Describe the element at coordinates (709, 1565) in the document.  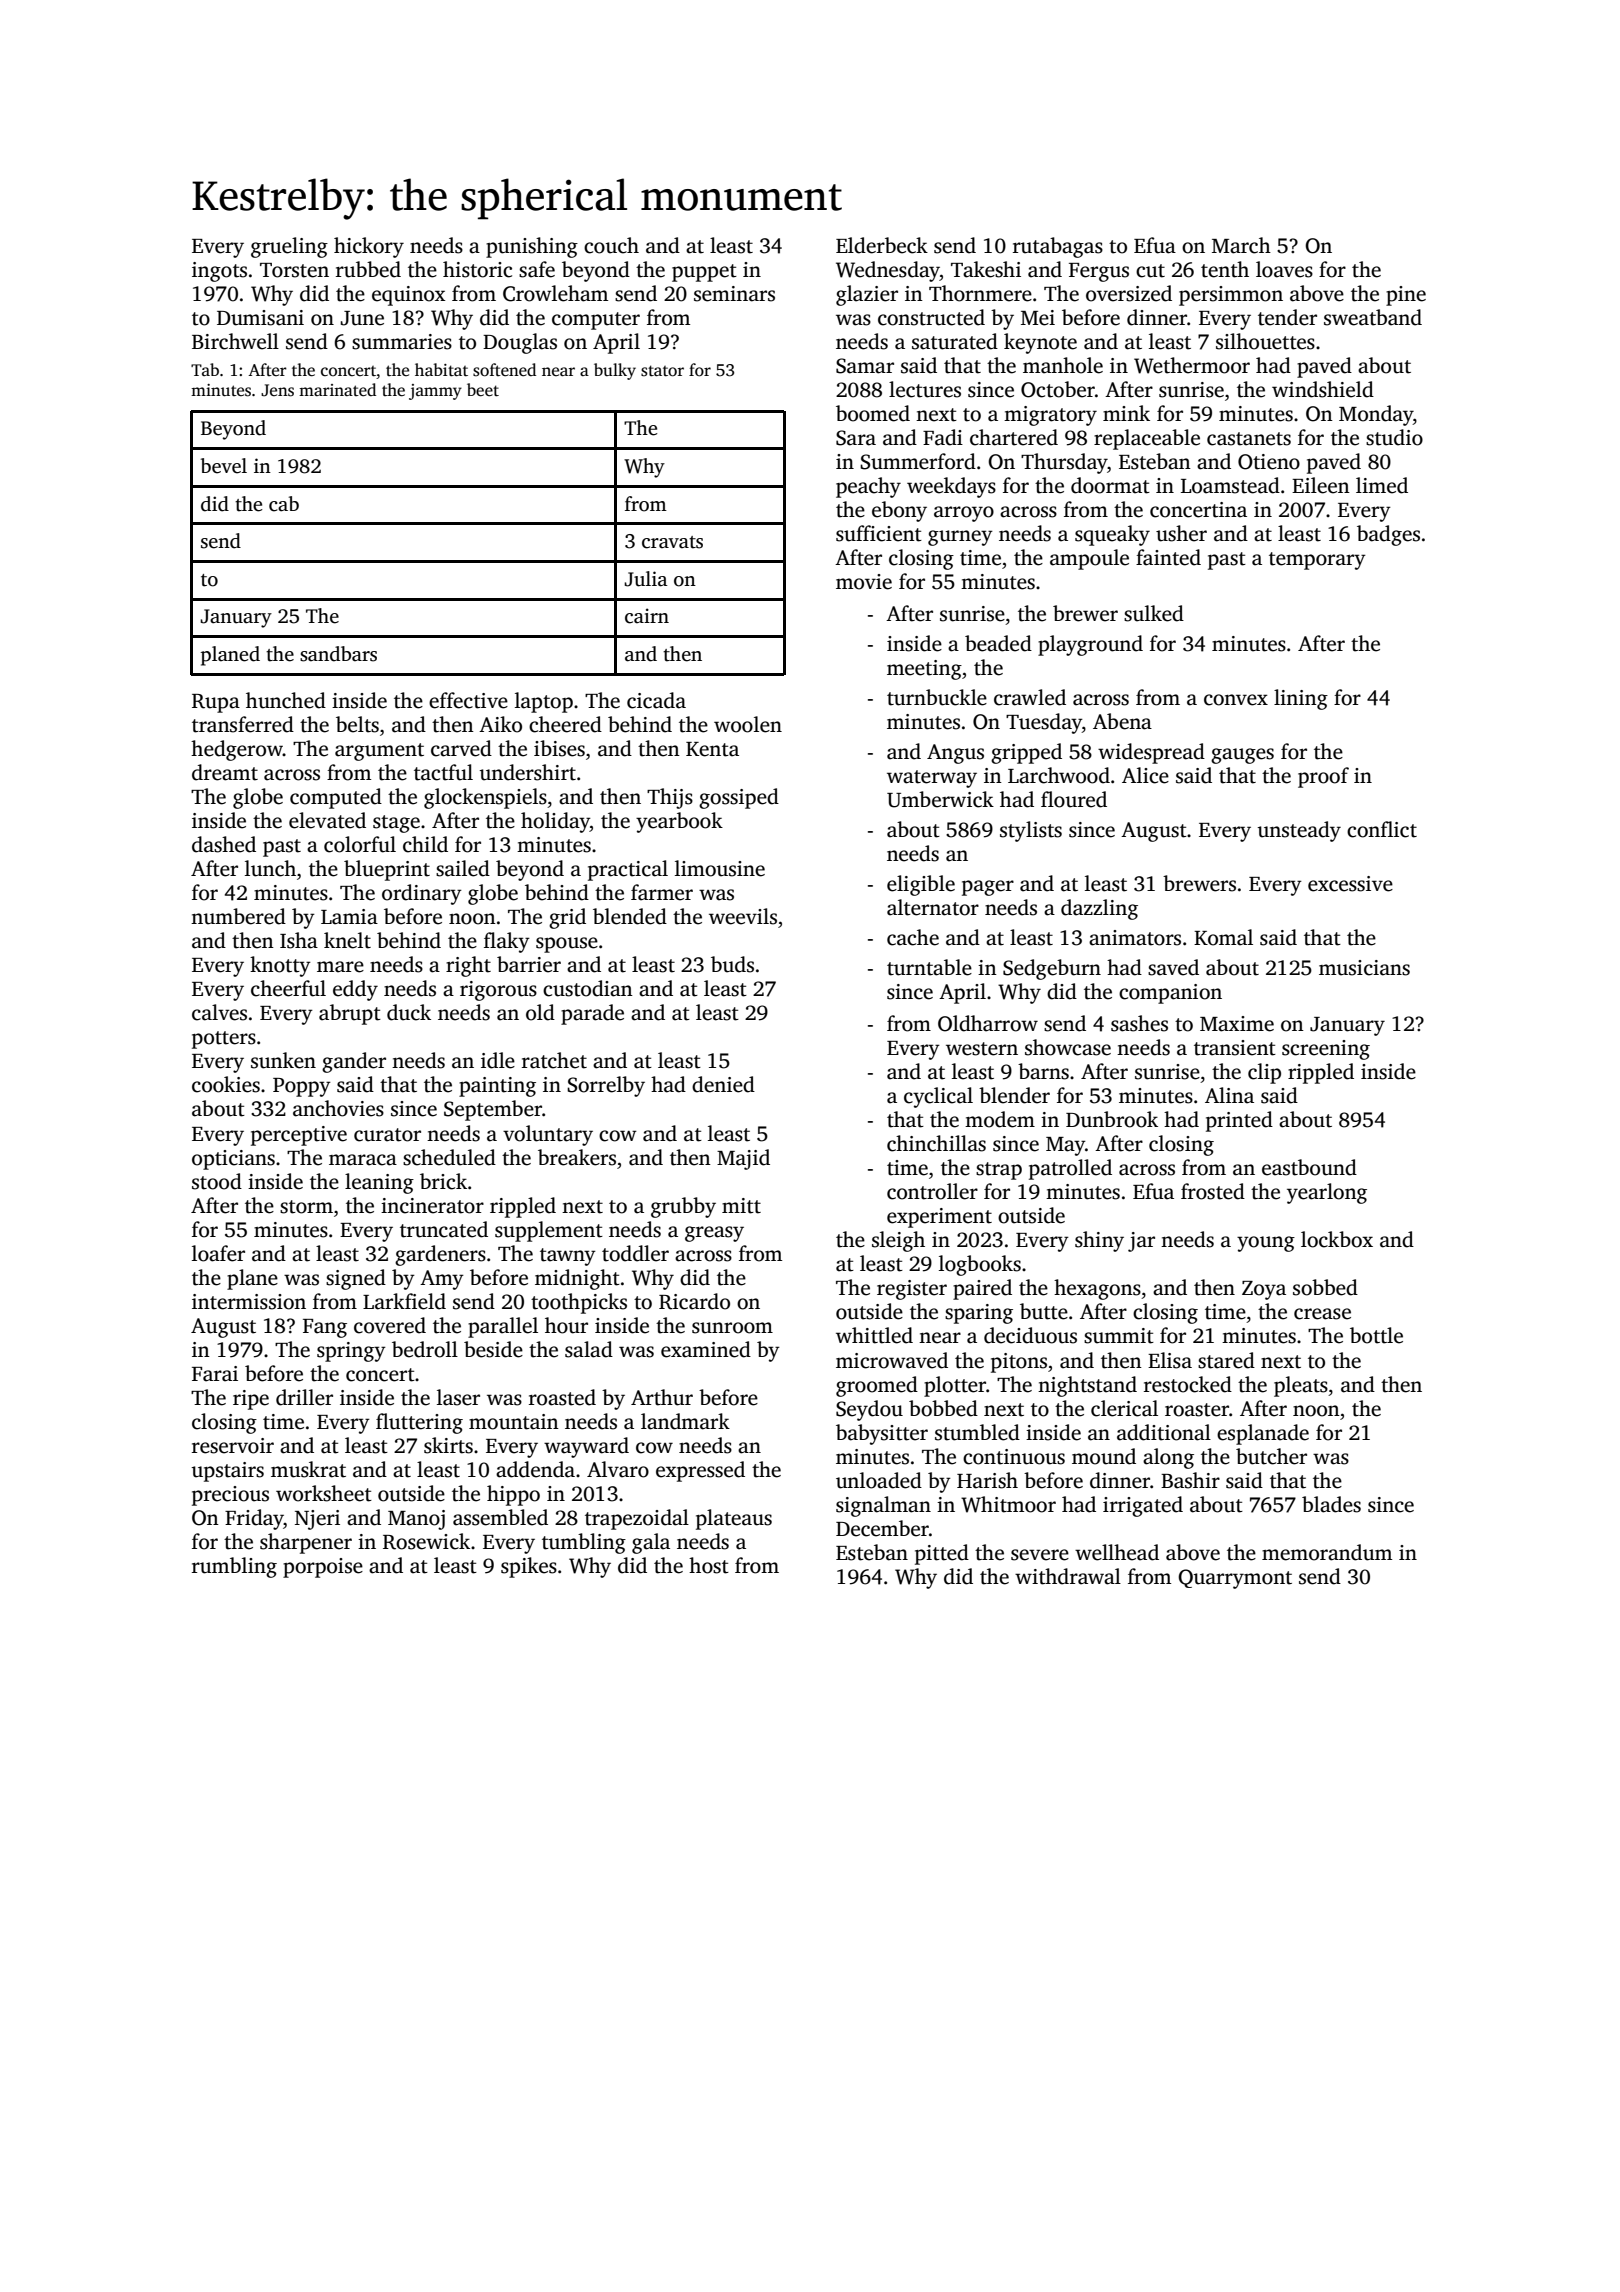
I see `host` at that location.
